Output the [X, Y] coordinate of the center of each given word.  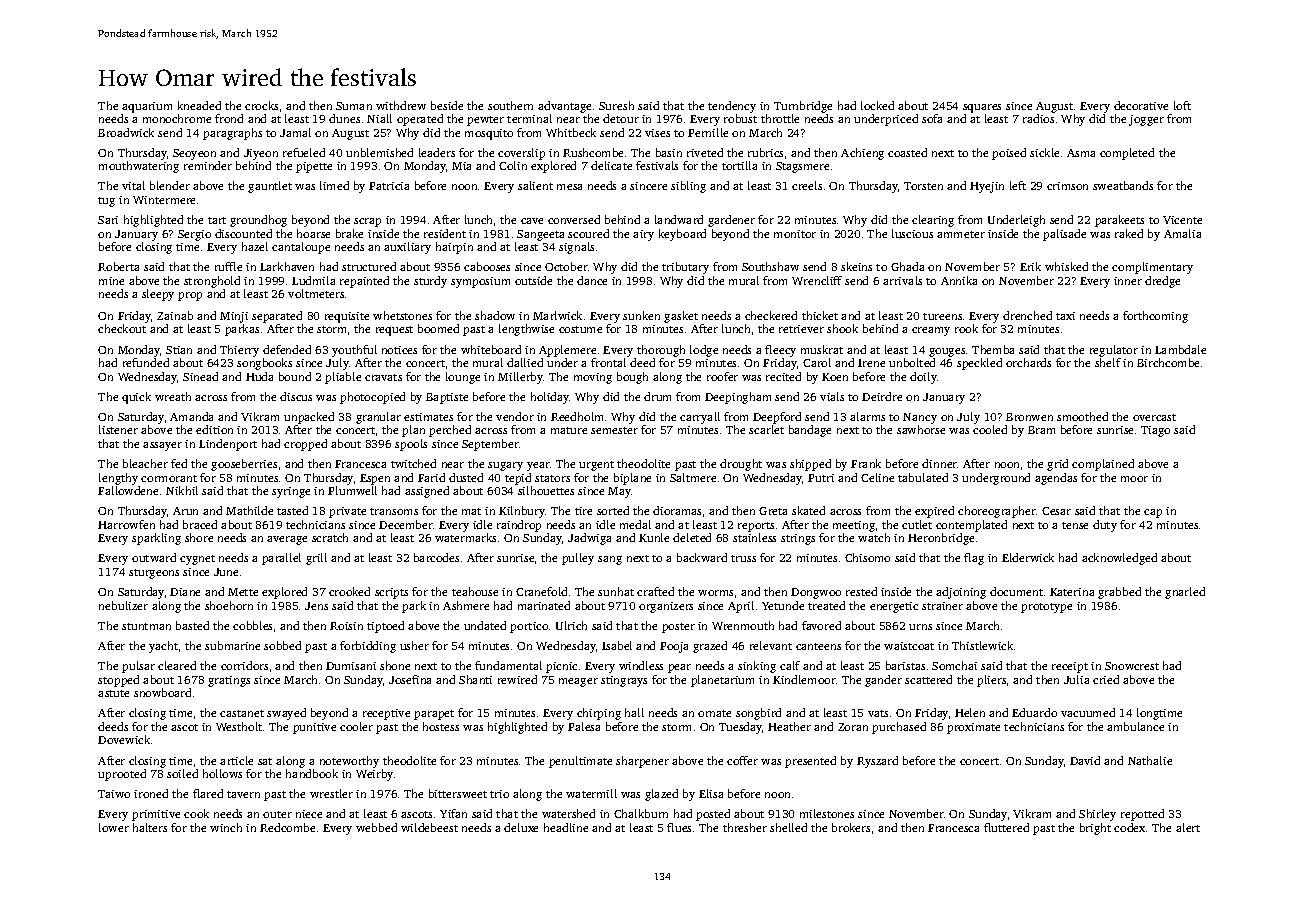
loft [1182, 105]
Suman [354, 106]
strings [798, 539]
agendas [1056, 479]
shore [199, 537]
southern [510, 105]
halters [150, 827]
